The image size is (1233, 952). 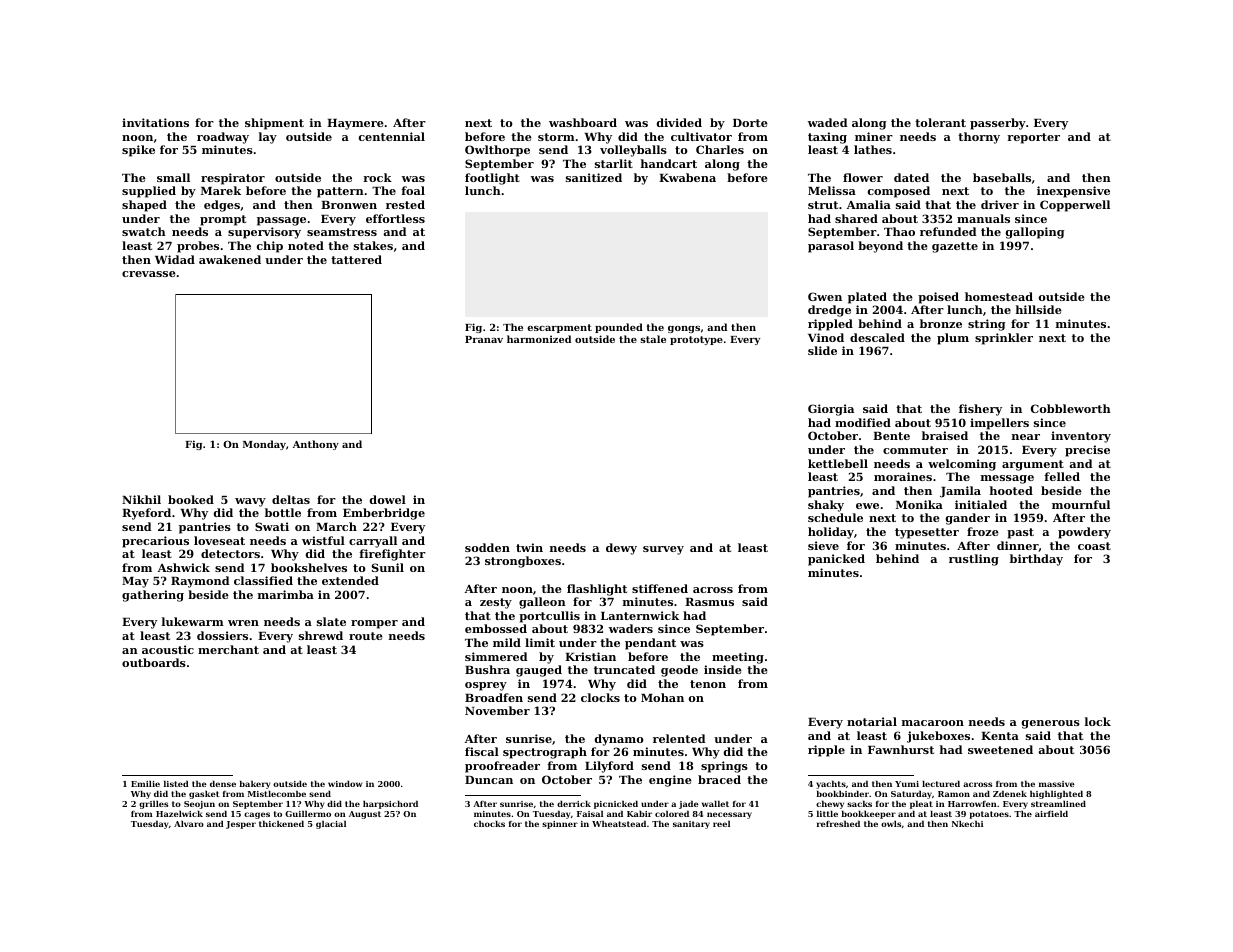 What do you see at coordinates (306, 245) in the screenshot?
I see `noted` at bounding box center [306, 245].
